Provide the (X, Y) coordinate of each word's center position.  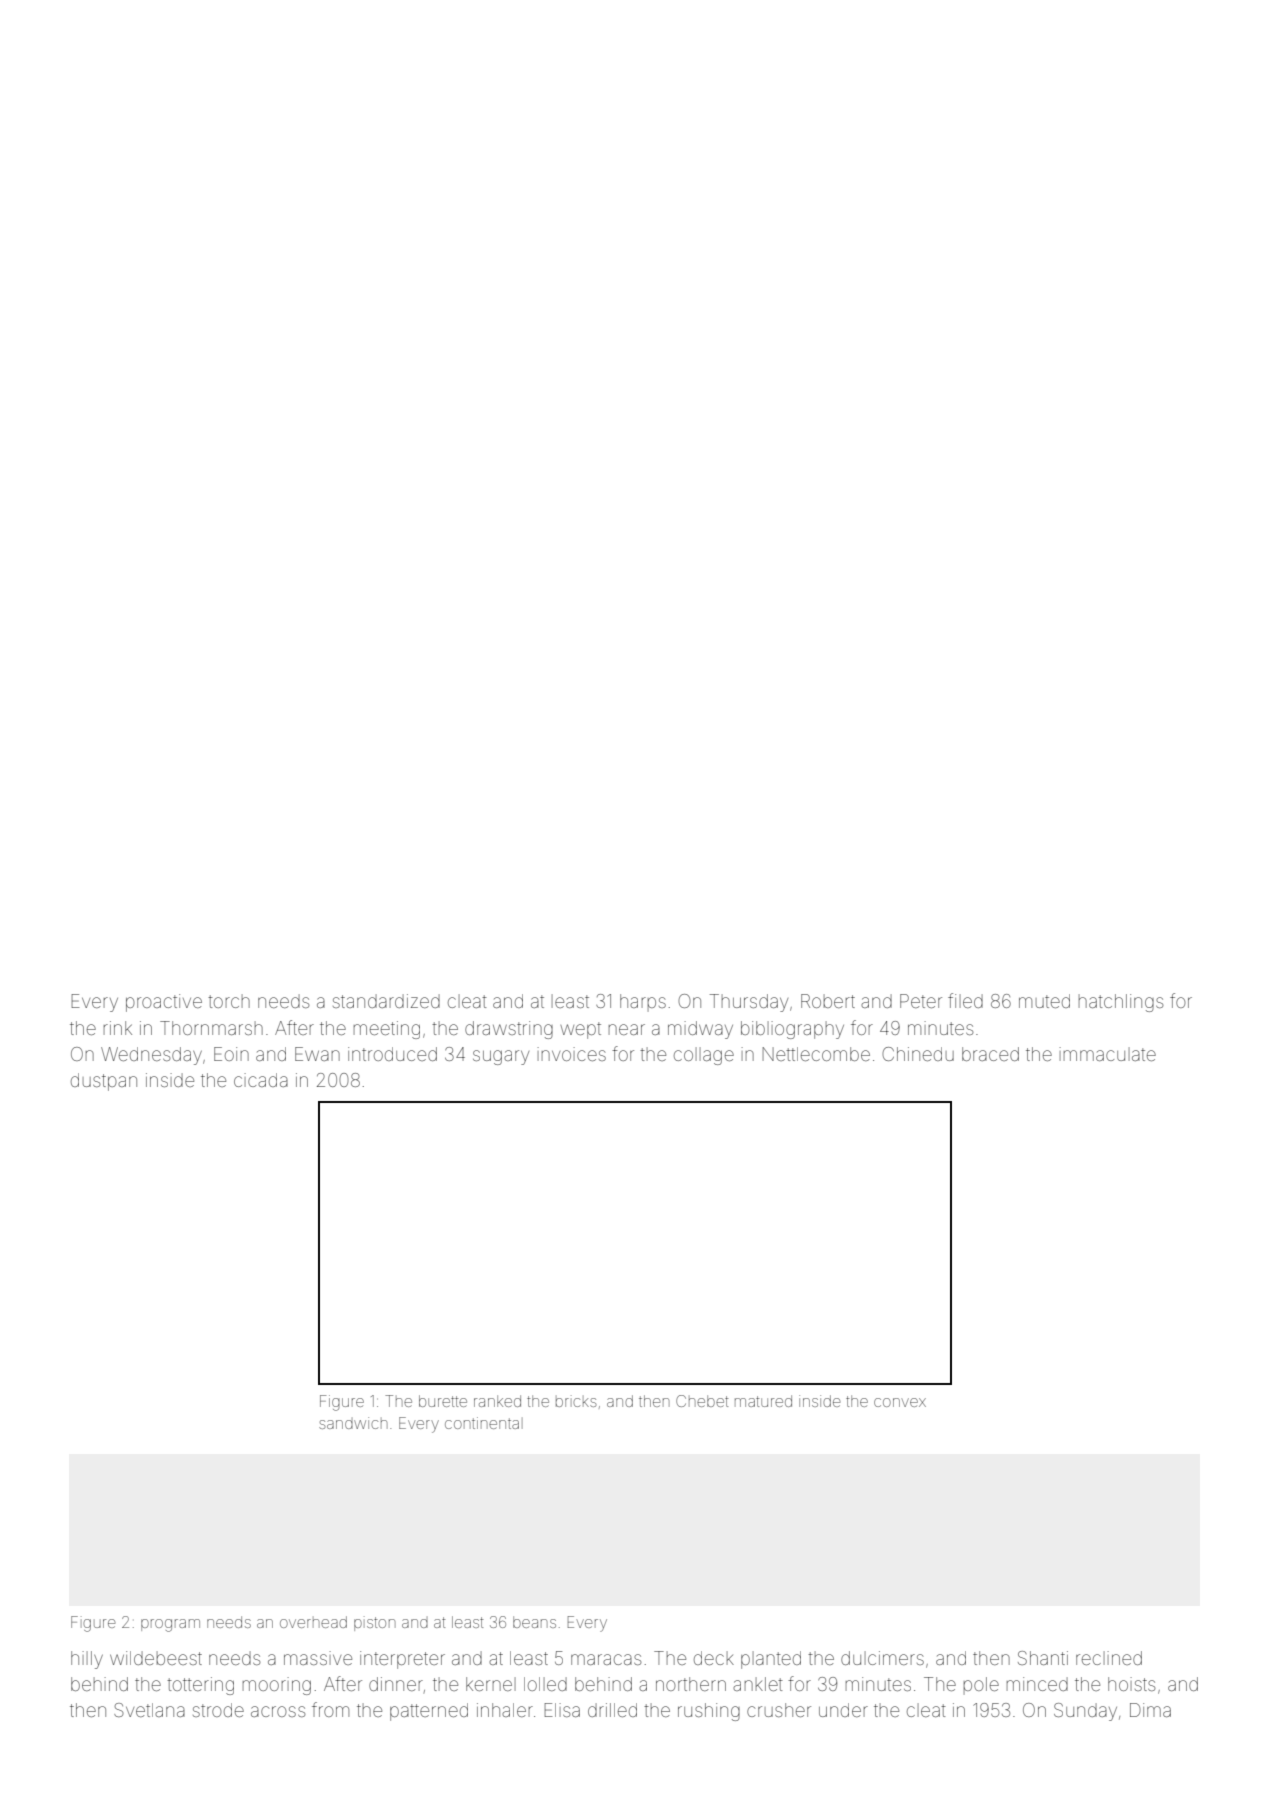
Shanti (1043, 1658)
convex (900, 1402)
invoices (571, 1054)
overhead (313, 1622)
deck (714, 1658)
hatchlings (1121, 1003)
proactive (164, 1003)
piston (374, 1623)
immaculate (1107, 1054)
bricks (576, 1401)
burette (443, 1401)
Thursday (749, 1003)
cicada (261, 1080)
